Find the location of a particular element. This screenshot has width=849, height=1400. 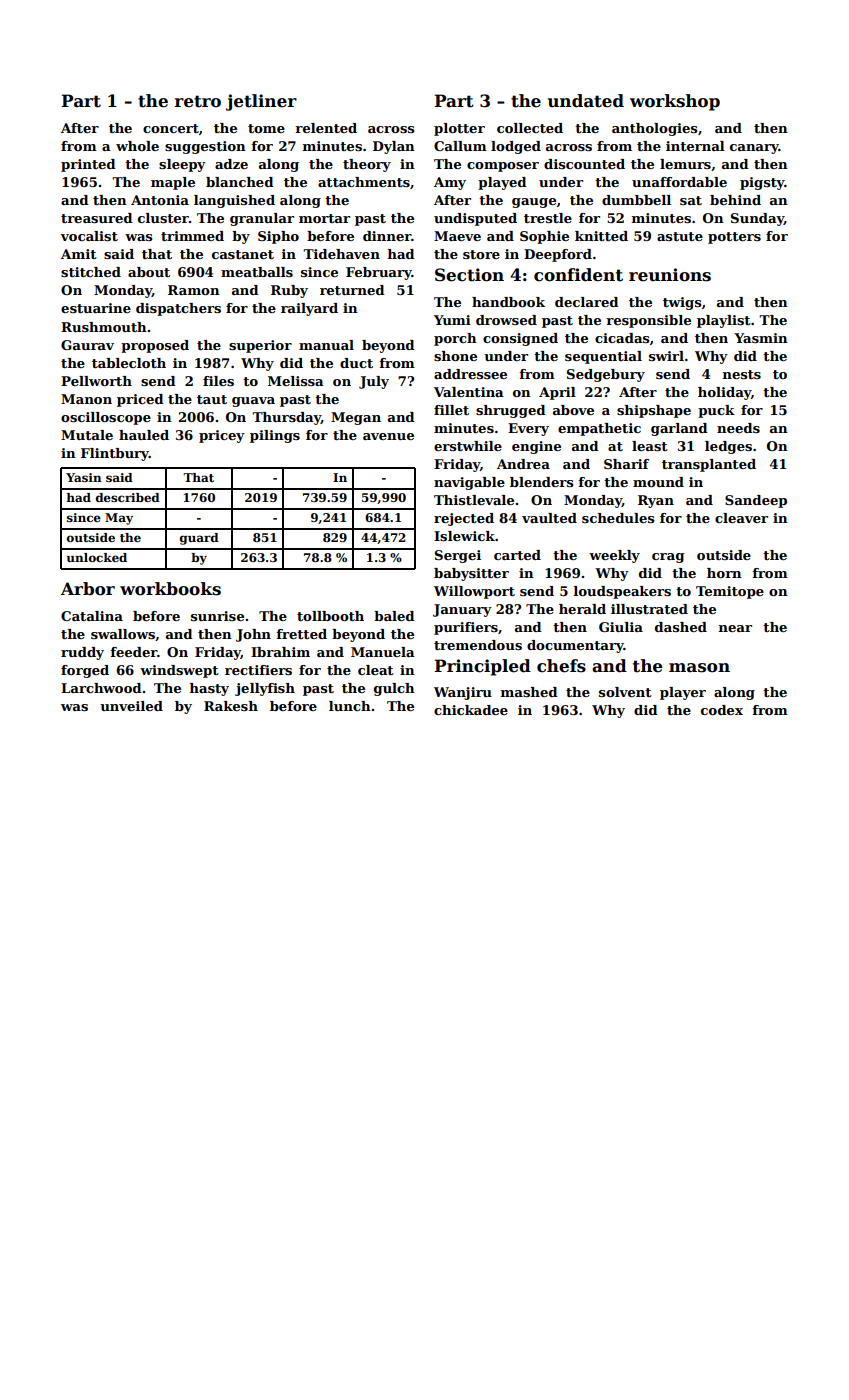

Gaurav is located at coordinates (87, 345).
